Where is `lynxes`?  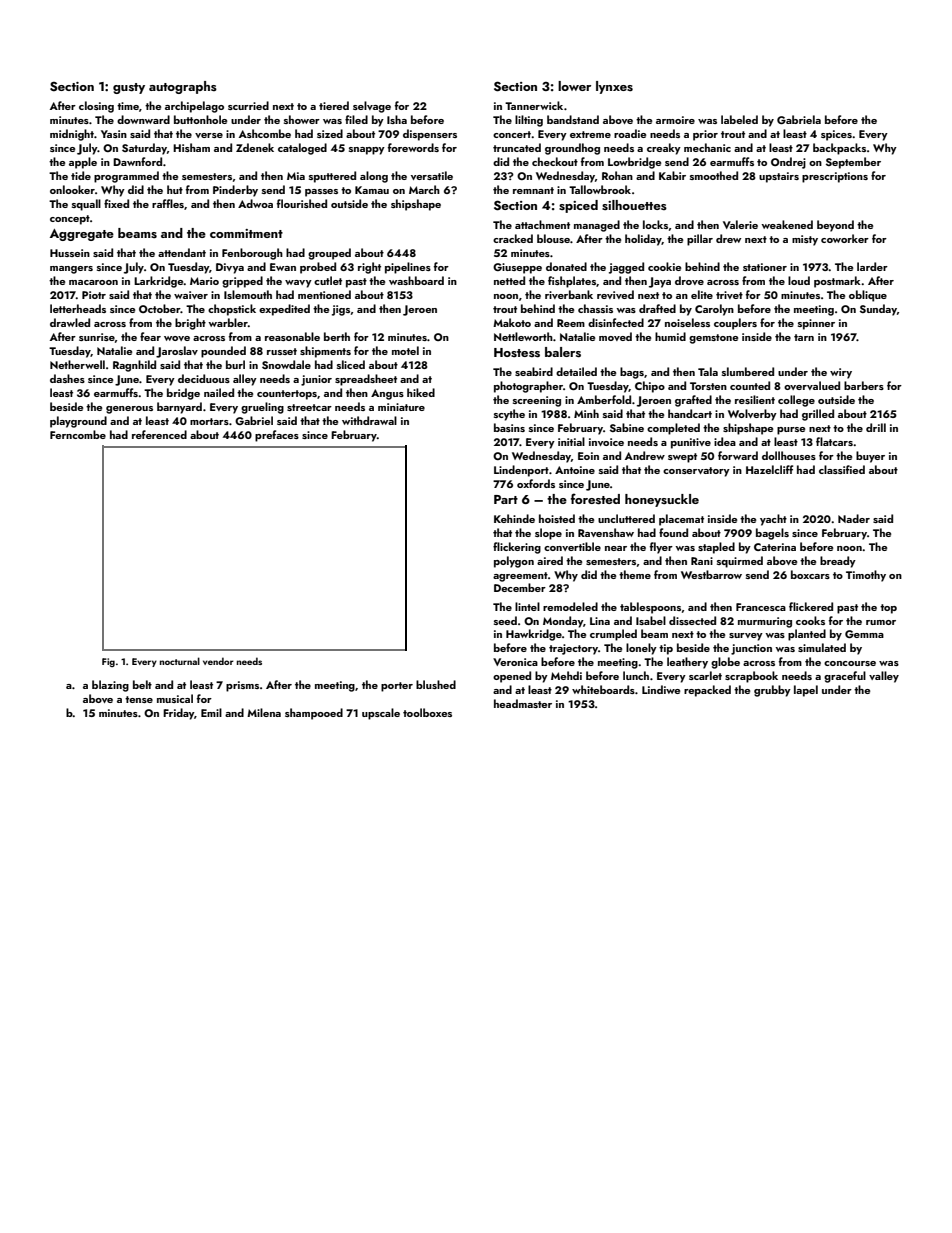 lynxes is located at coordinates (614, 87).
